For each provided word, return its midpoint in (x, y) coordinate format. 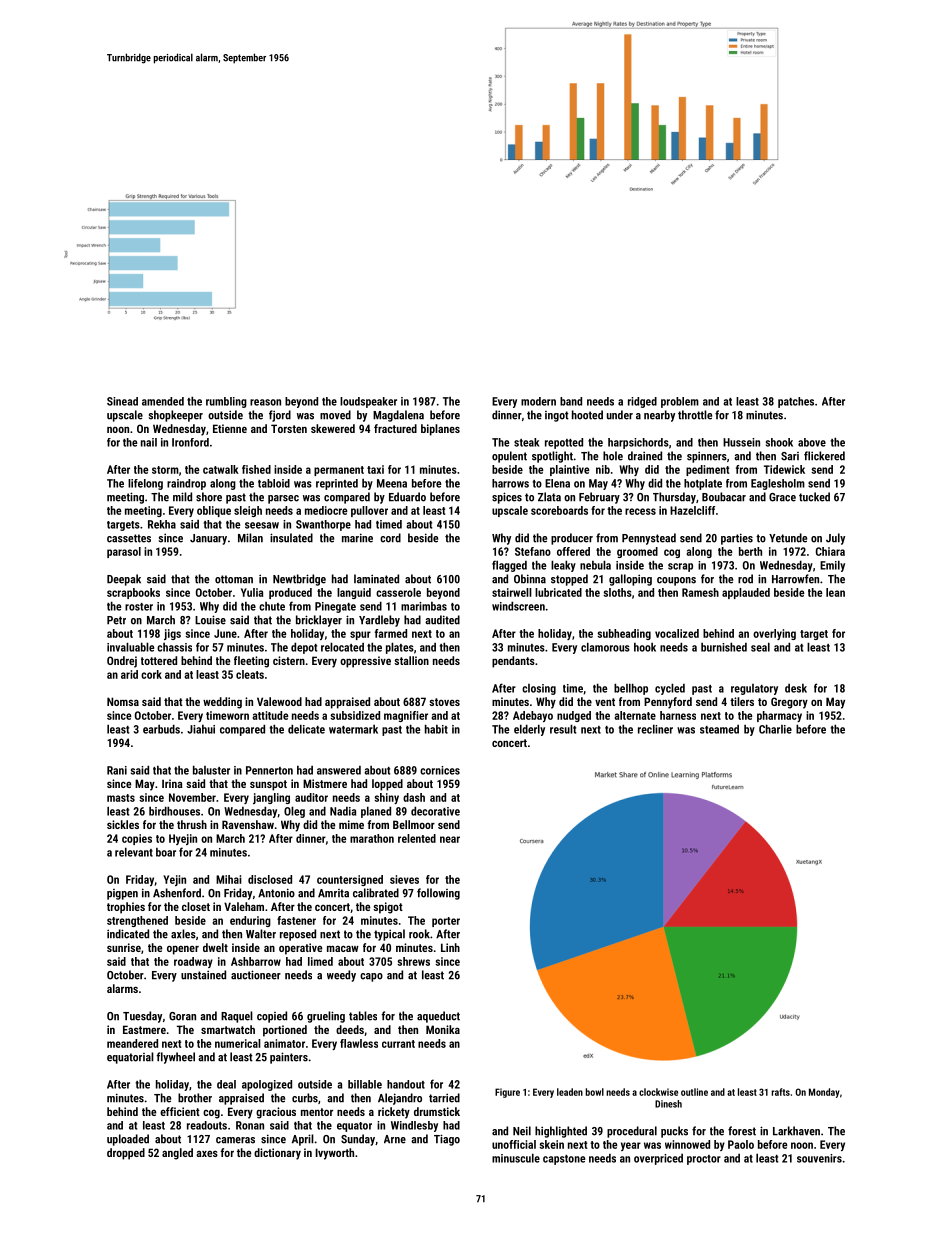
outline (694, 1092)
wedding (222, 703)
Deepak (124, 580)
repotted (564, 443)
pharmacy (779, 716)
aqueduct (438, 1017)
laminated (376, 579)
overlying (774, 634)
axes (207, 1154)
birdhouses (174, 811)
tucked (814, 497)
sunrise (124, 947)
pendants (513, 662)
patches (796, 402)
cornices (440, 770)
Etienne (230, 428)
